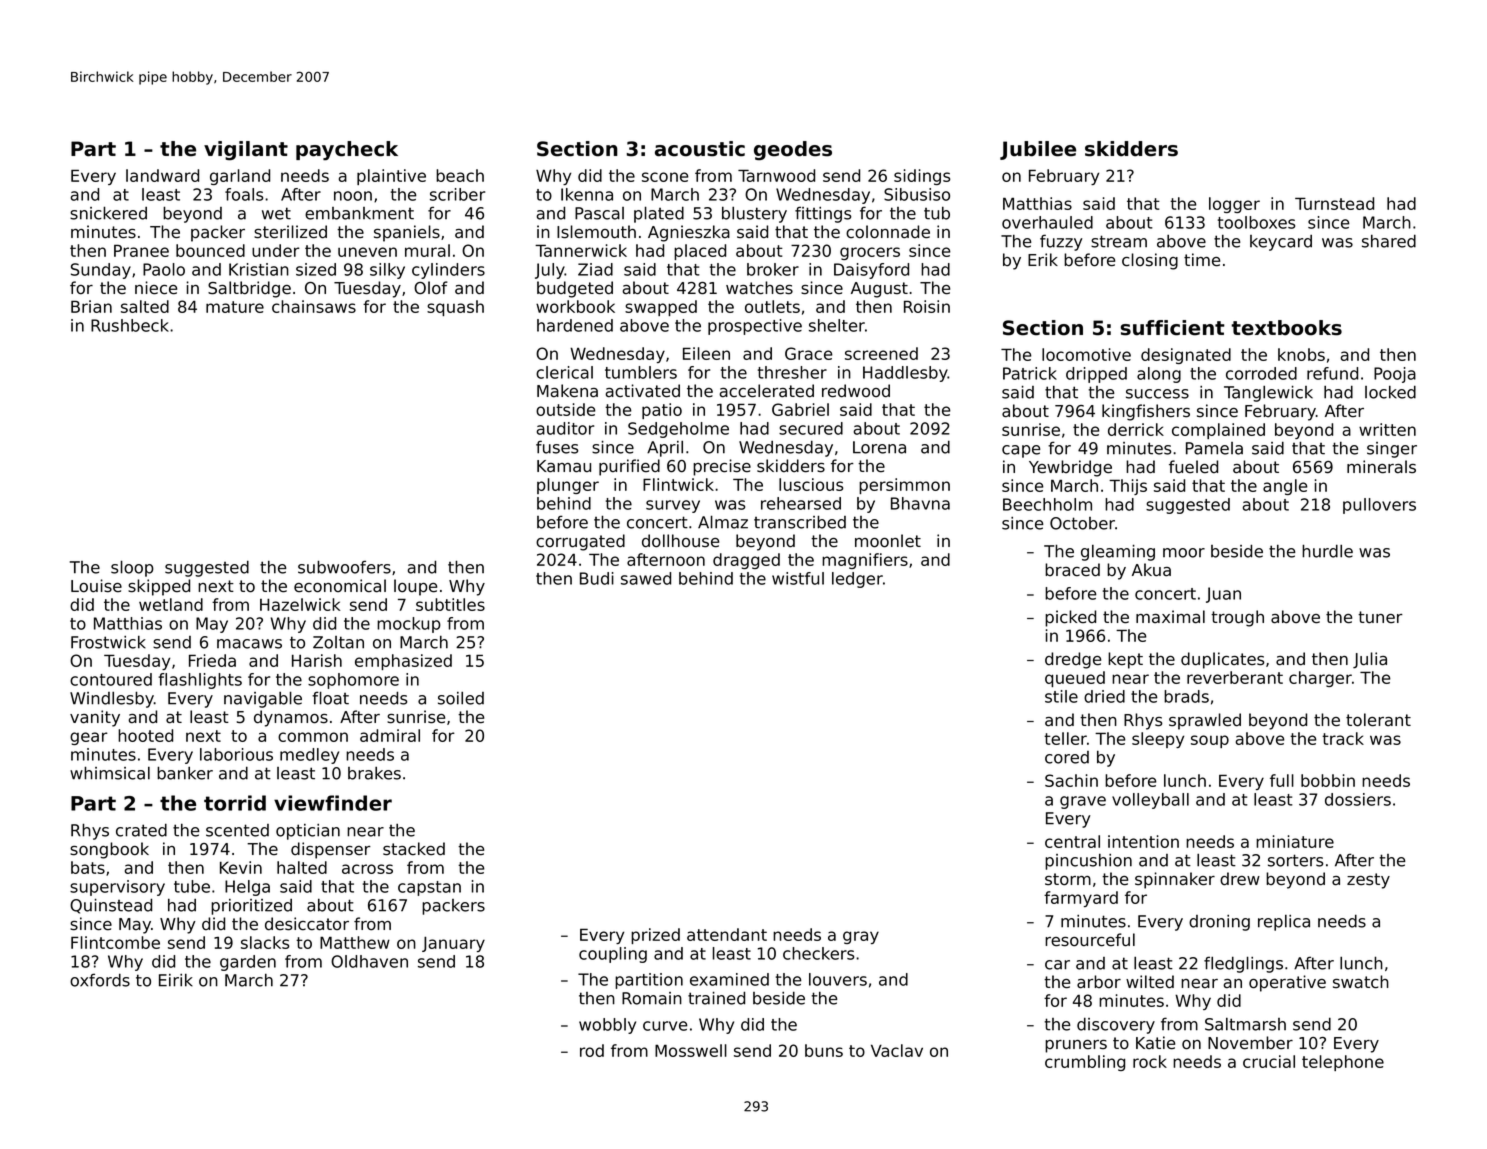 The width and height of the screenshot is (1487, 1149). I want to click on Rushbeck, so click(130, 325).
